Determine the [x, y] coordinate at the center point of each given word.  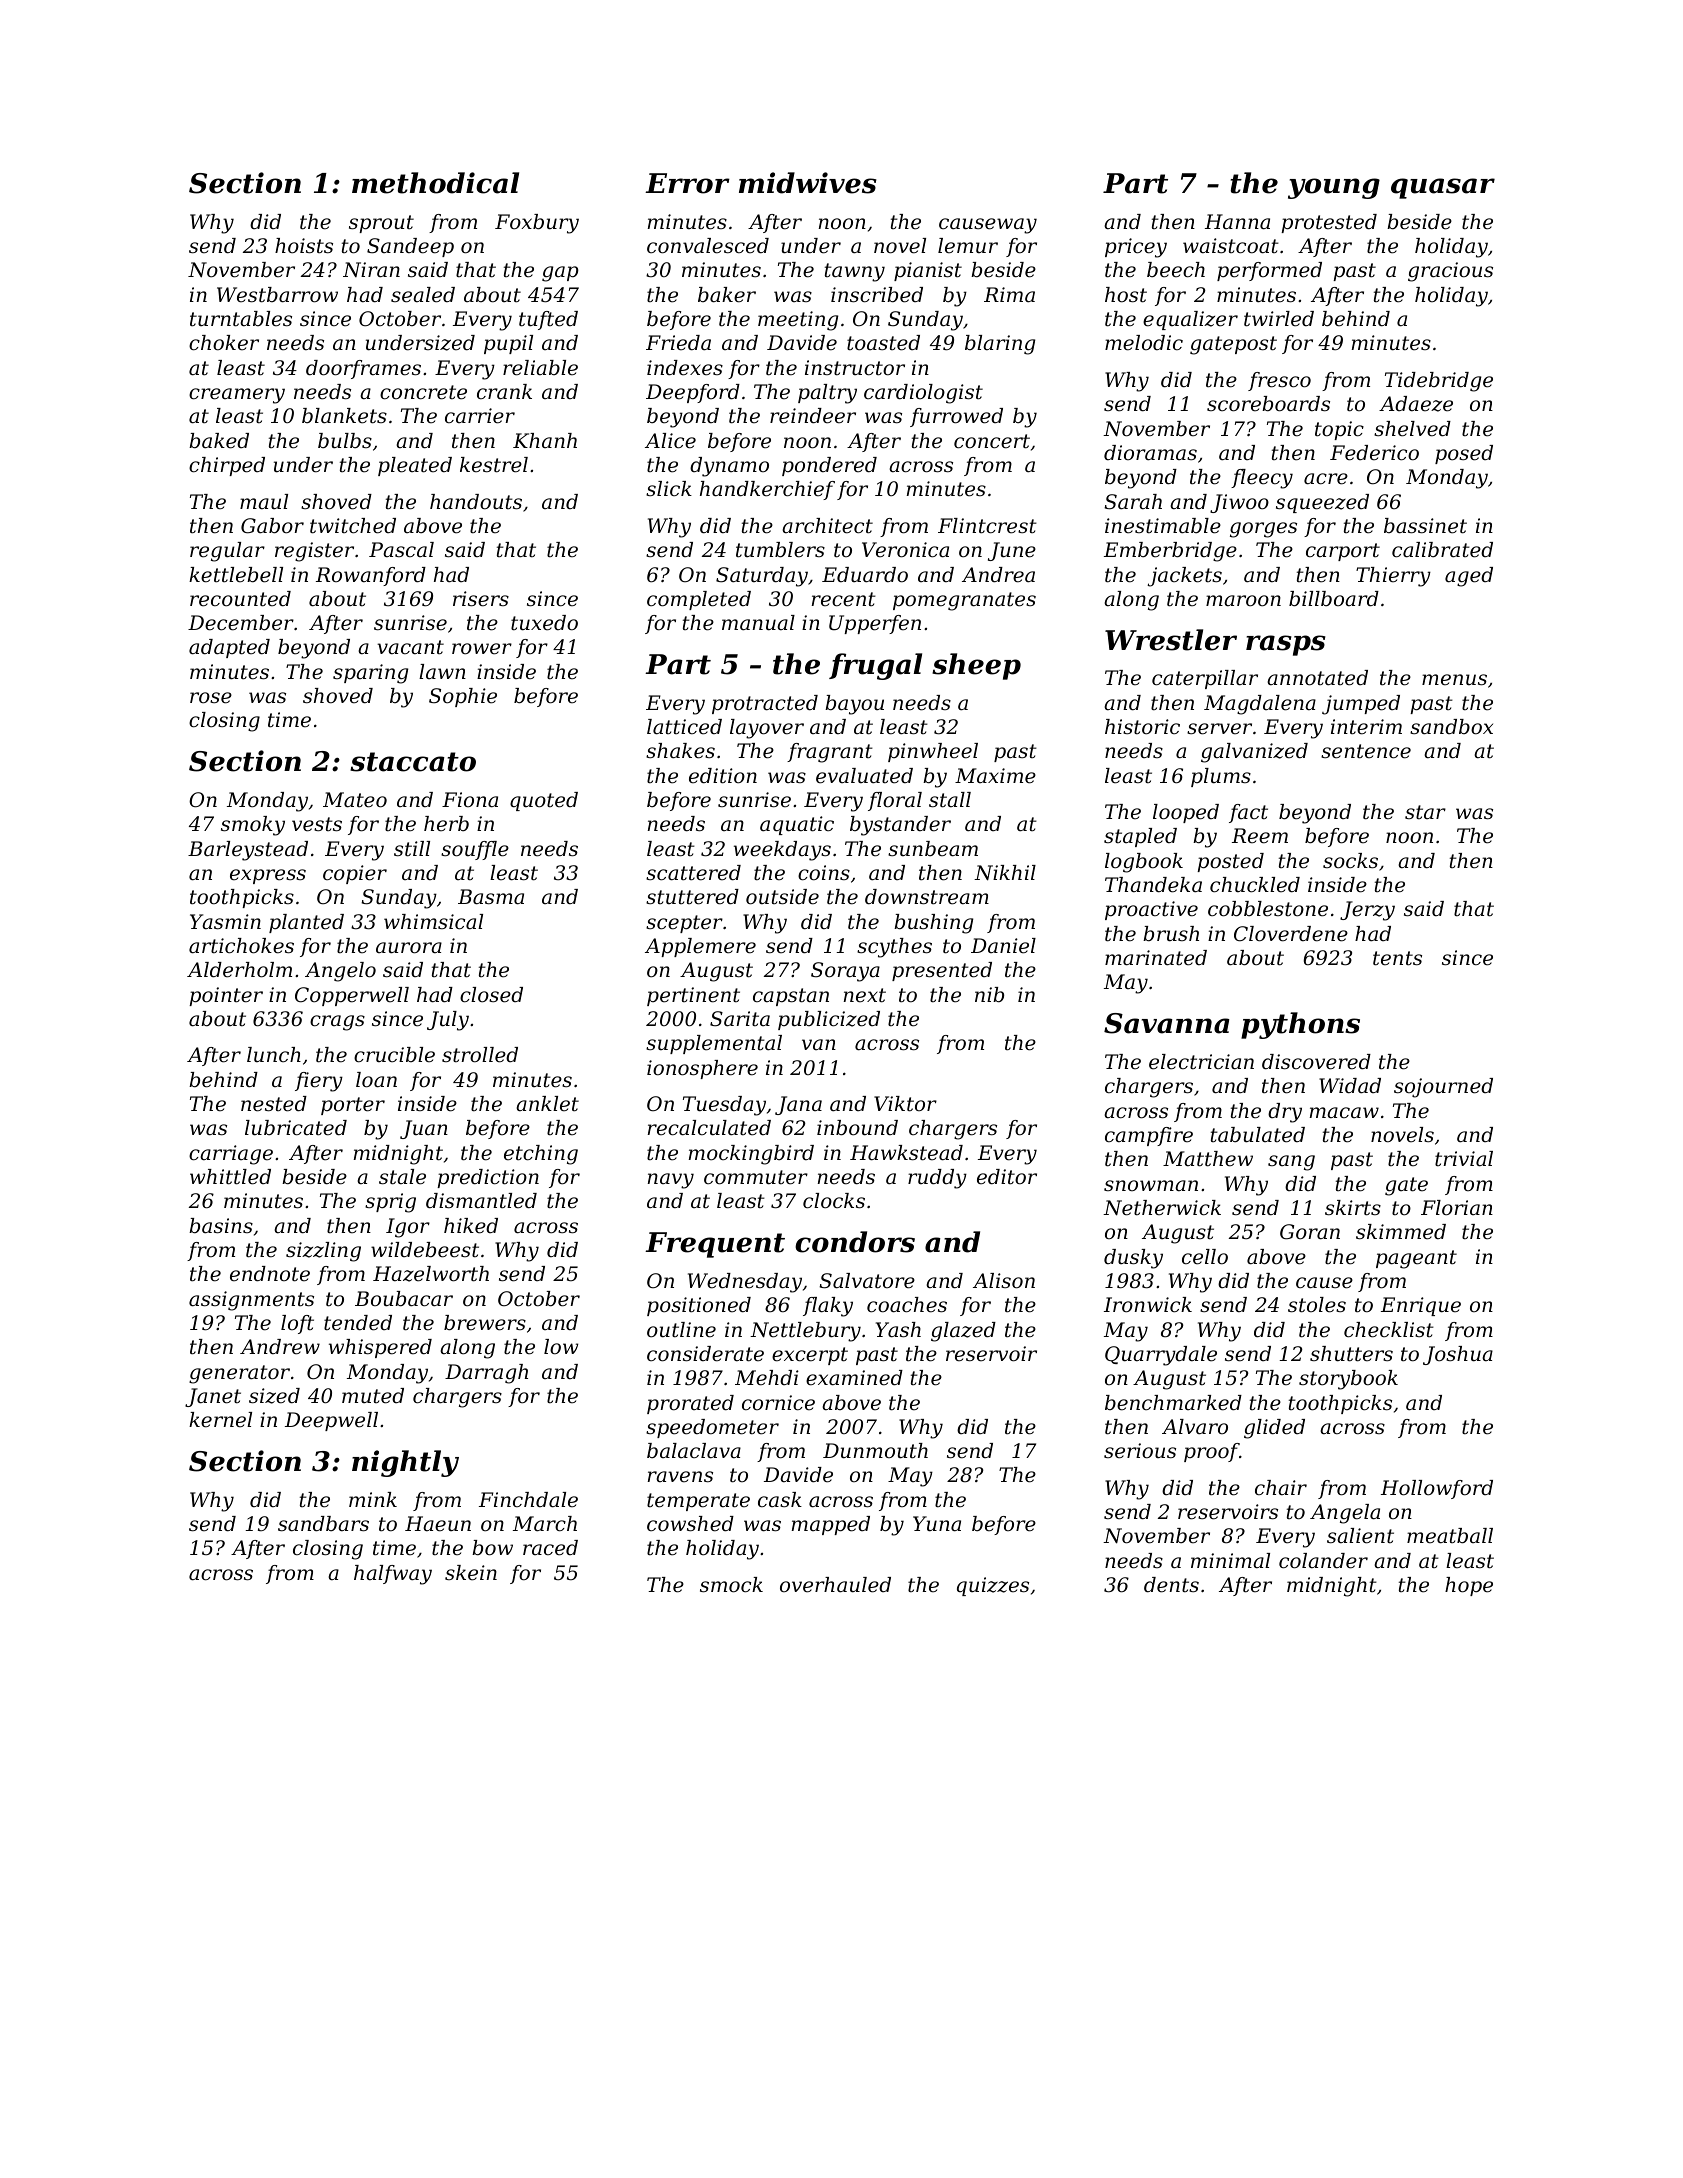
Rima [1009, 295]
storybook [1348, 1380]
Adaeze [1416, 404]
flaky [828, 1307]
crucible [394, 1055]
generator [239, 1374]
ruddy [937, 1179]
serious [1140, 1451]
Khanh [545, 440]
